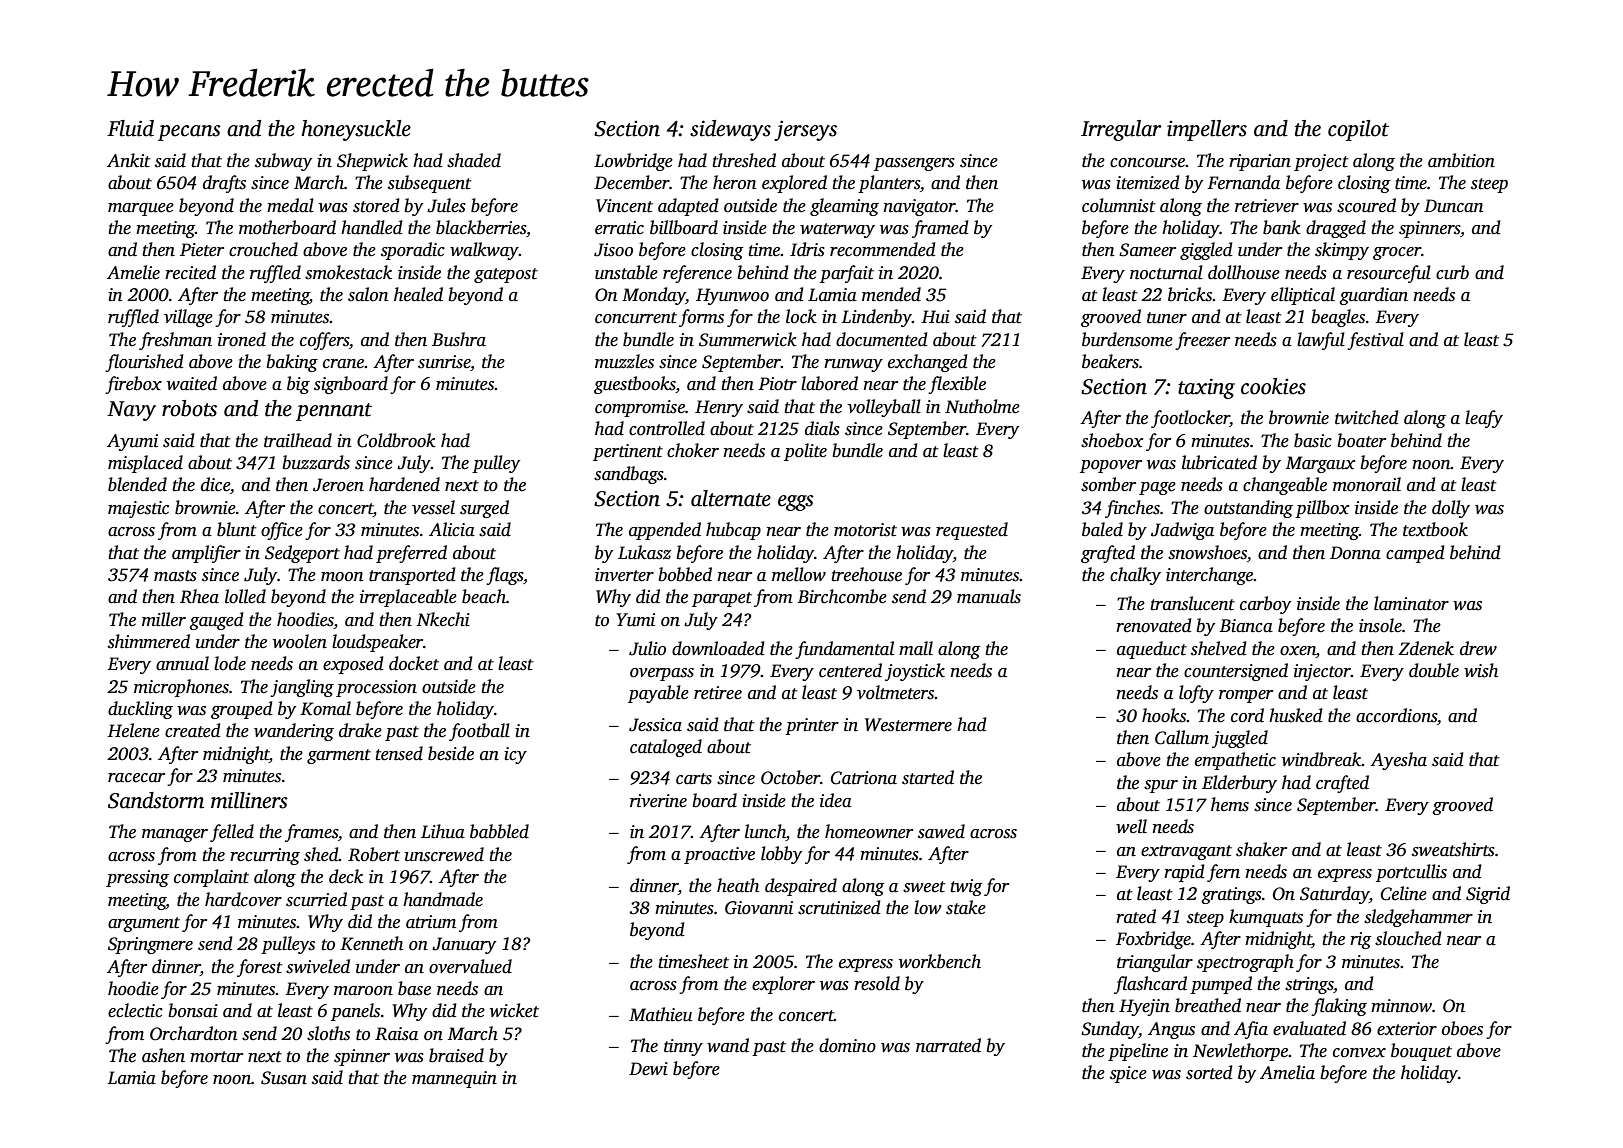 Image resolution: width=1623 pixels, height=1148 pixels. What do you see at coordinates (1358, 130) in the screenshot?
I see `copilot` at bounding box center [1358, 130].
